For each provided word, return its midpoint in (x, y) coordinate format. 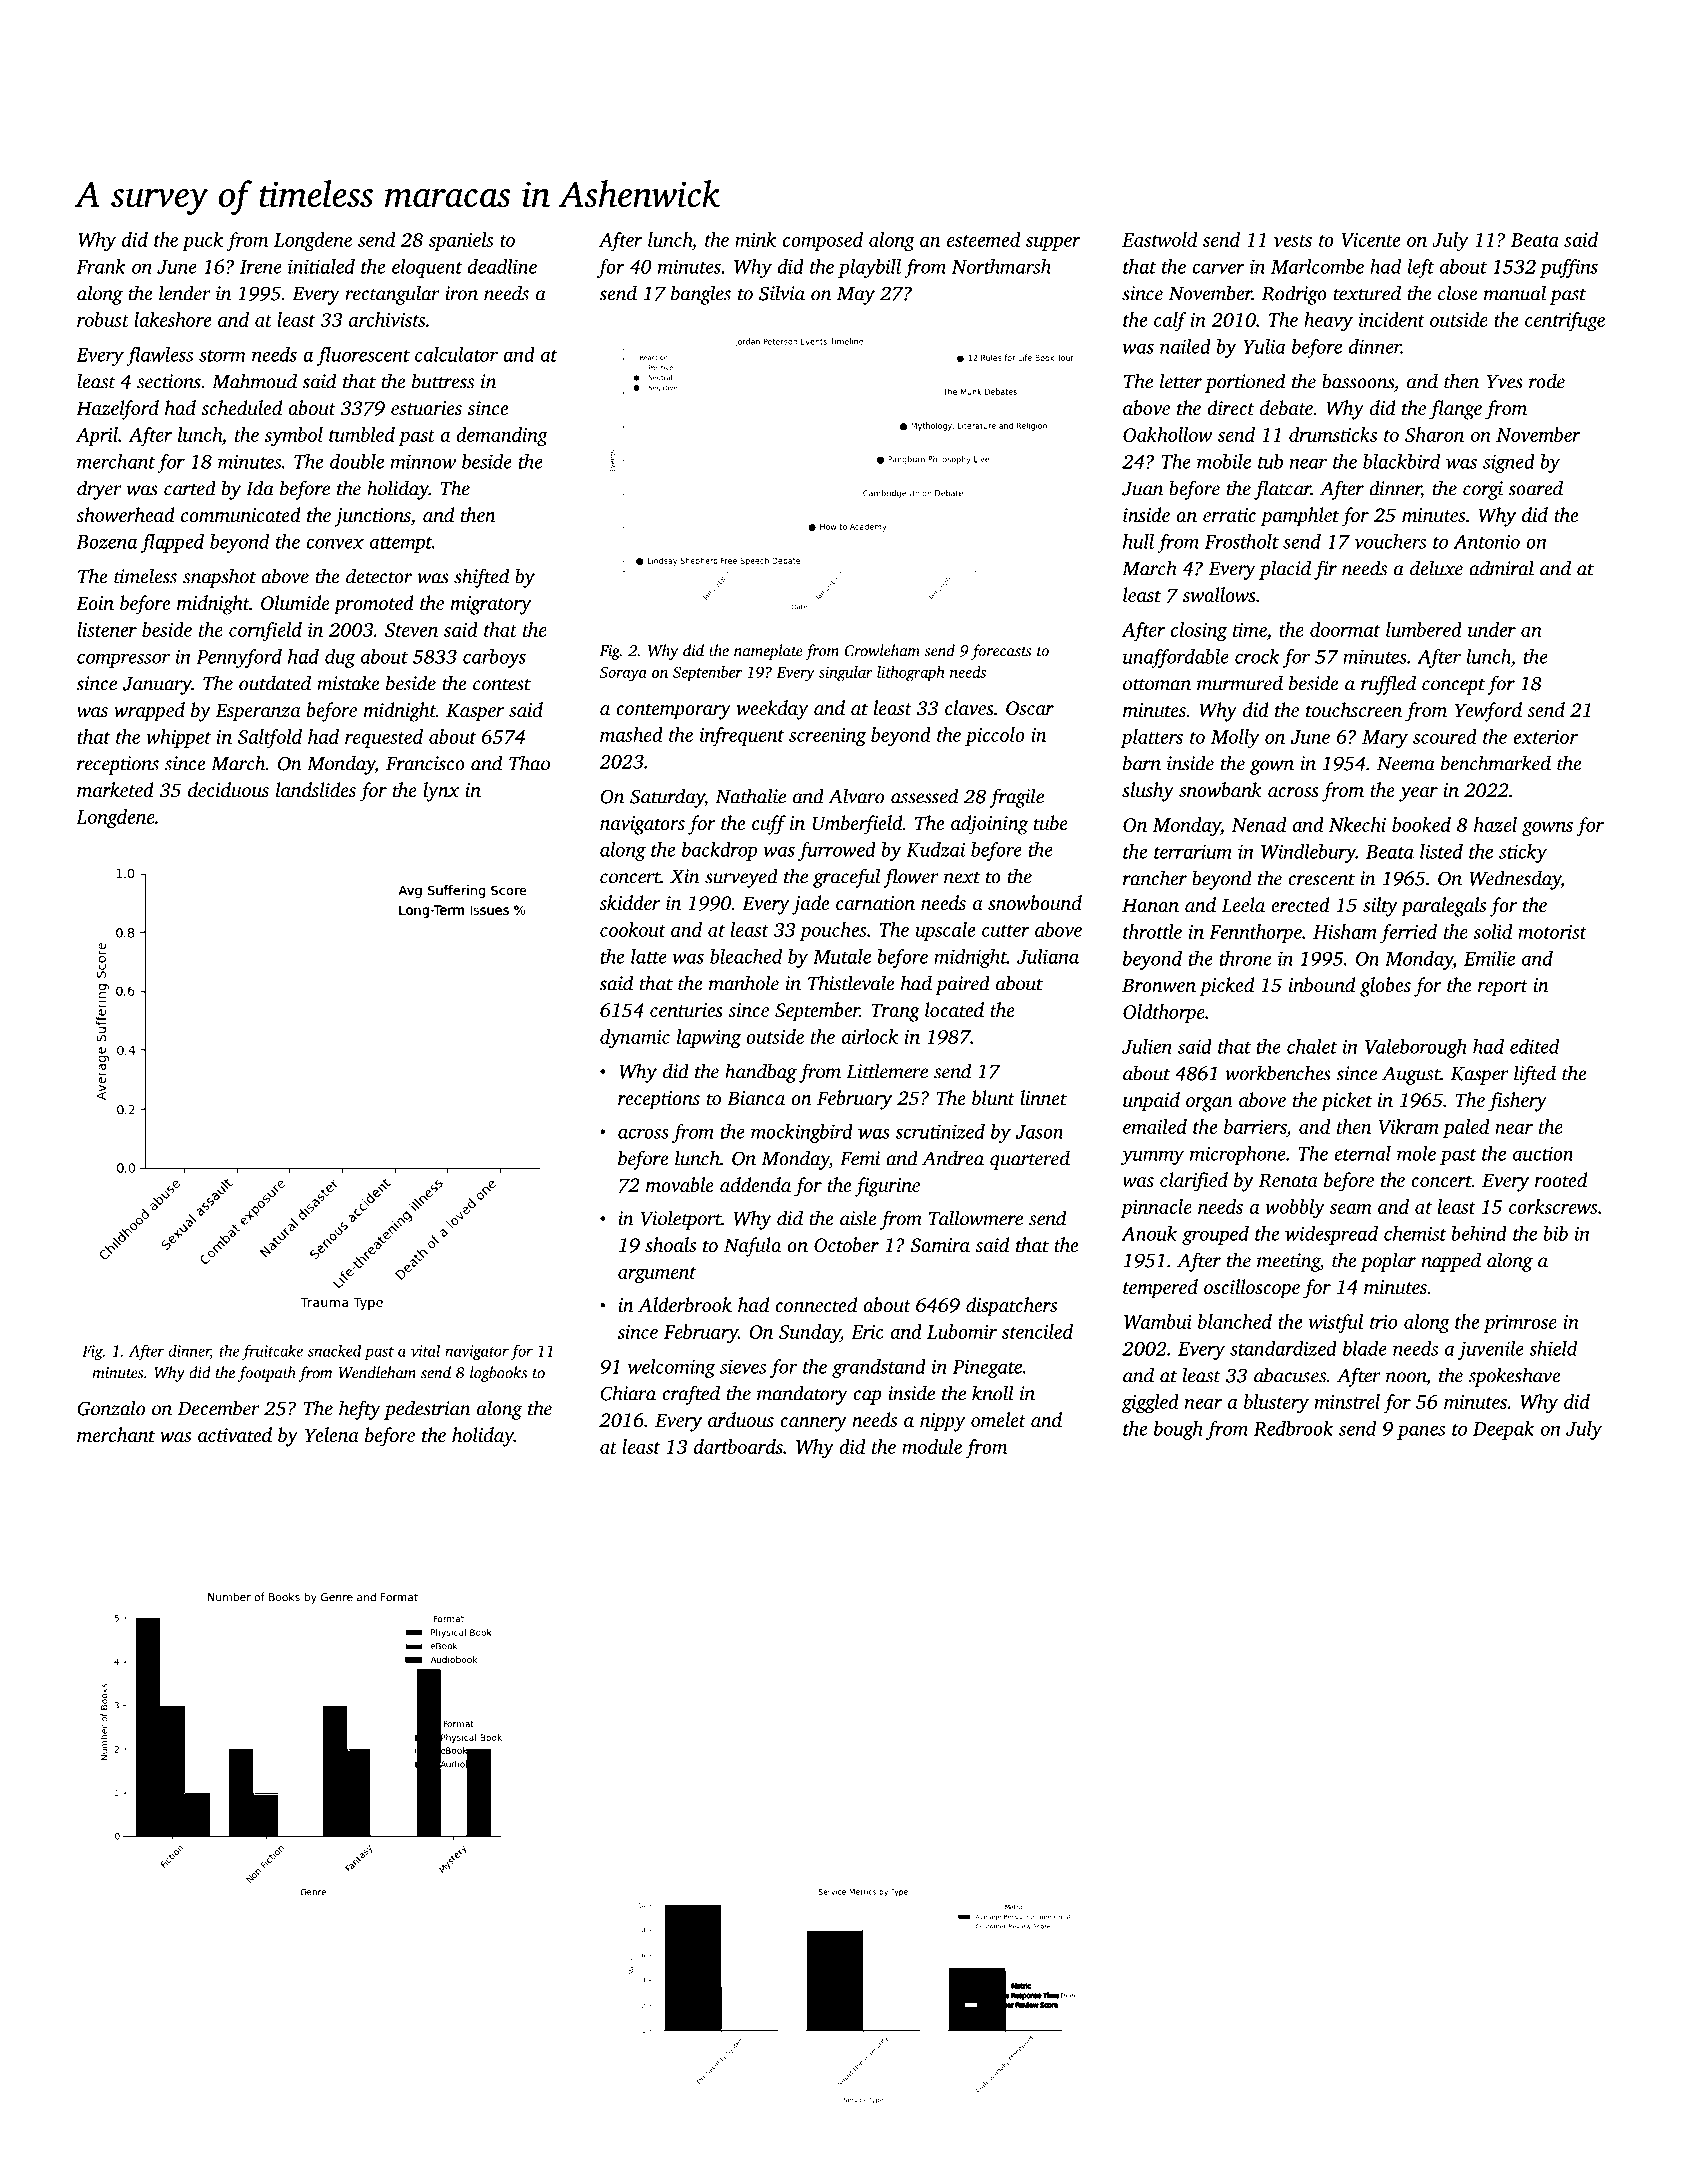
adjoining (989, 825)
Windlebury (1308, 853)
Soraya (623, 674)
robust (103, 319)
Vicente (1371, 240)
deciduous (228, 789)
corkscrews (1553, 1206)
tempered (1160, 1289)
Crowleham (882, 650)
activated (235, 1434)
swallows (1219, 595)
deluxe (1436, 568)
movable (680, 1184)
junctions (372, 517)
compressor (123, 660)
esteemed (983, 239)
